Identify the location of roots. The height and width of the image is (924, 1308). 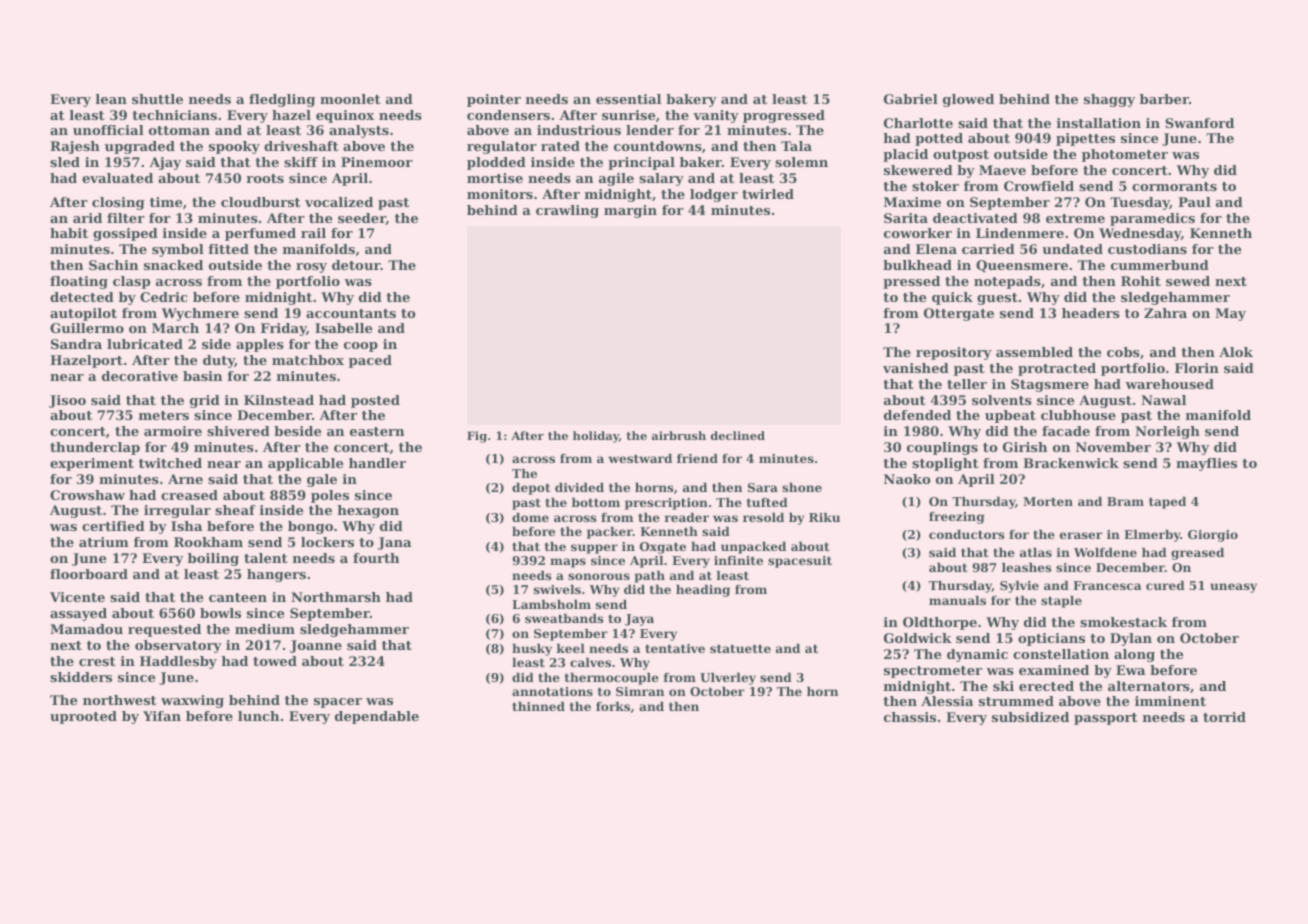
(265, 178).
